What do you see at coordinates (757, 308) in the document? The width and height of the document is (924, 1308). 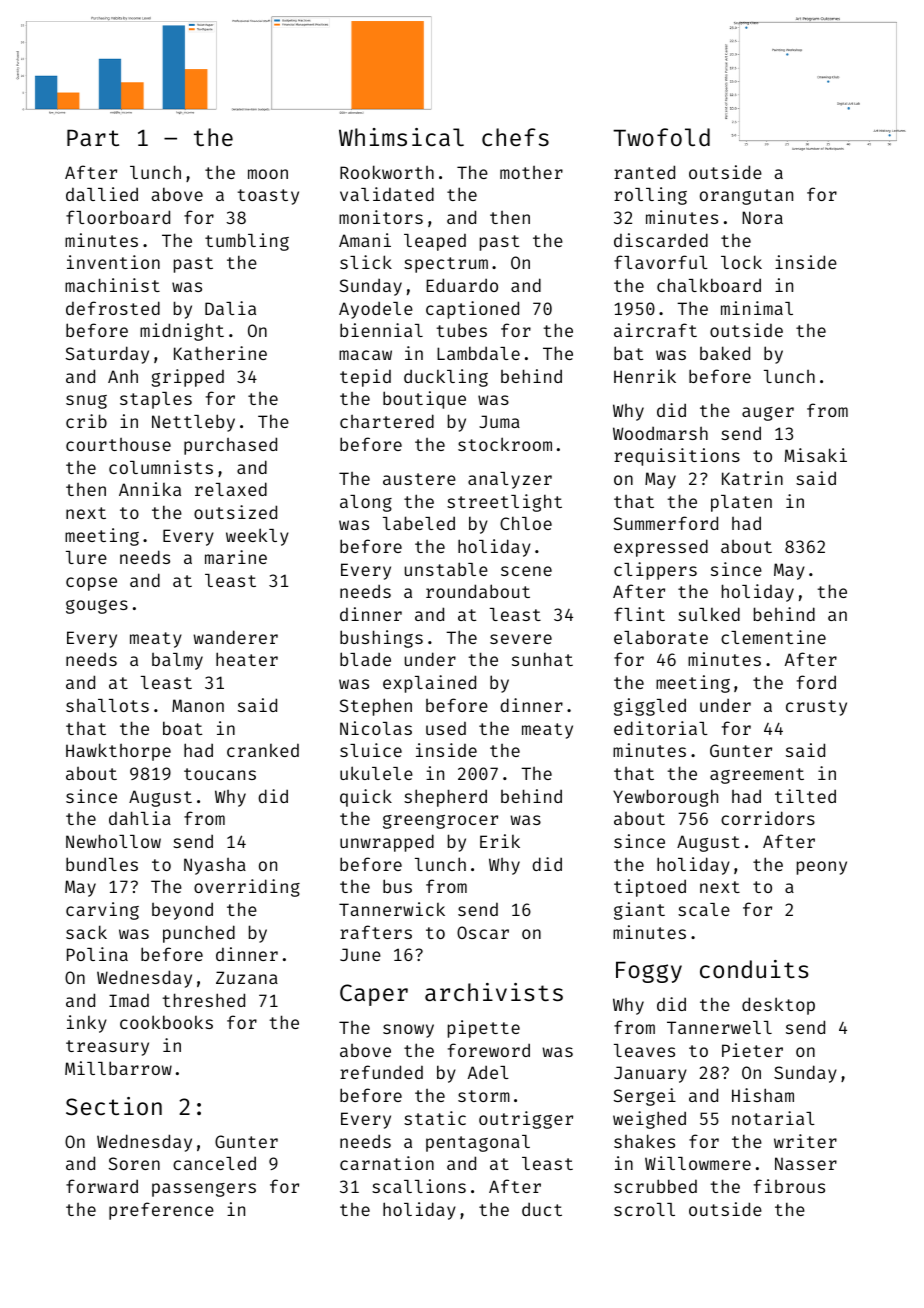 I see `minimal` at bounding box center [757, 308].
